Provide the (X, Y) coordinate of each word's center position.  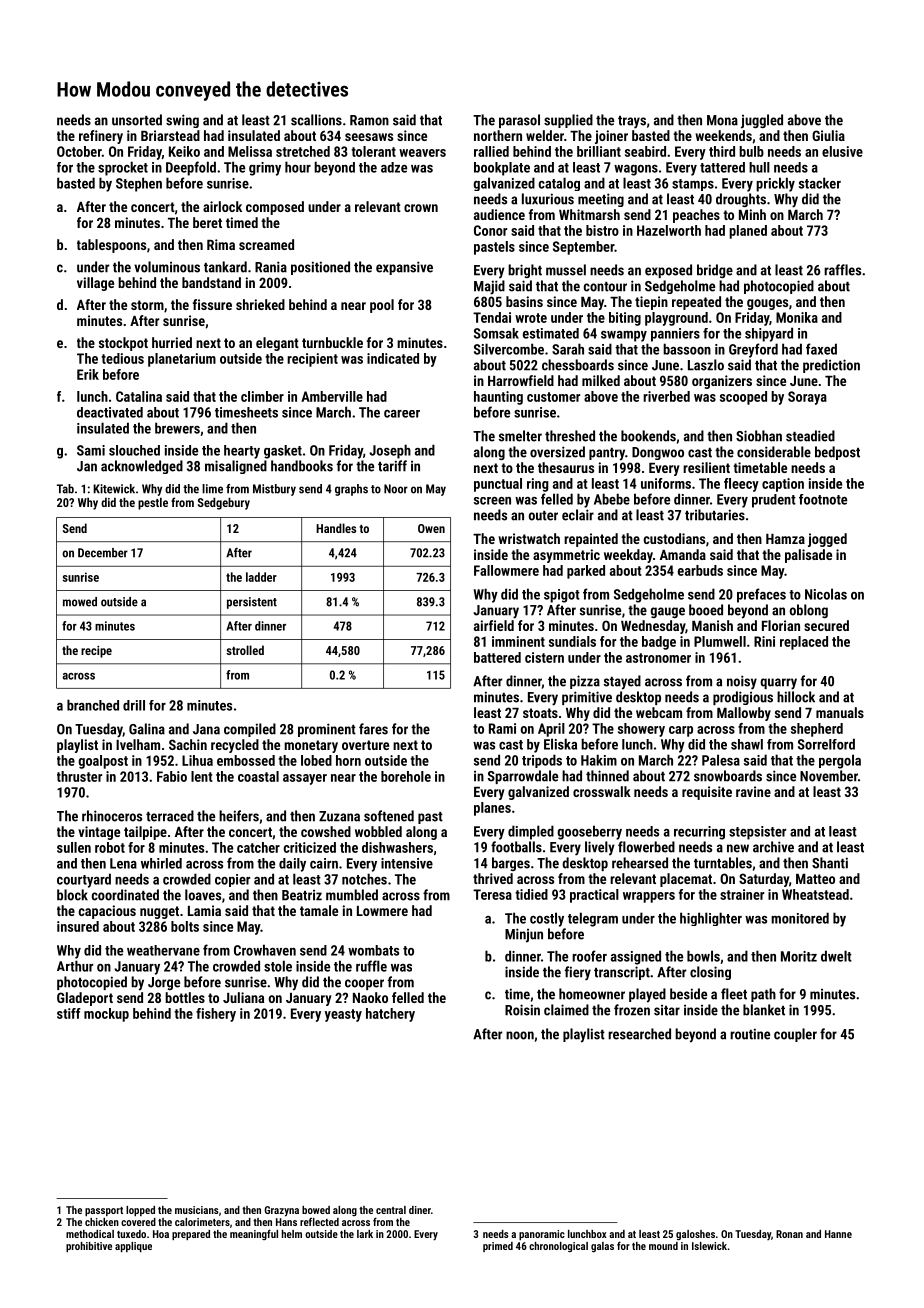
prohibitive (89, 1247)
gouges (767, 304)
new (738, 848)
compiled (250, 730)
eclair (578, 515)
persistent (252, 603)
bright (525, 271)
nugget (159, 912)
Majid (489, 287)
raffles (842, 270)
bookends (648, 436)
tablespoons (111, 246)
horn (348, 760)
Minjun (524, 935)
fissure (212, 304)
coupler (795, 1035)
